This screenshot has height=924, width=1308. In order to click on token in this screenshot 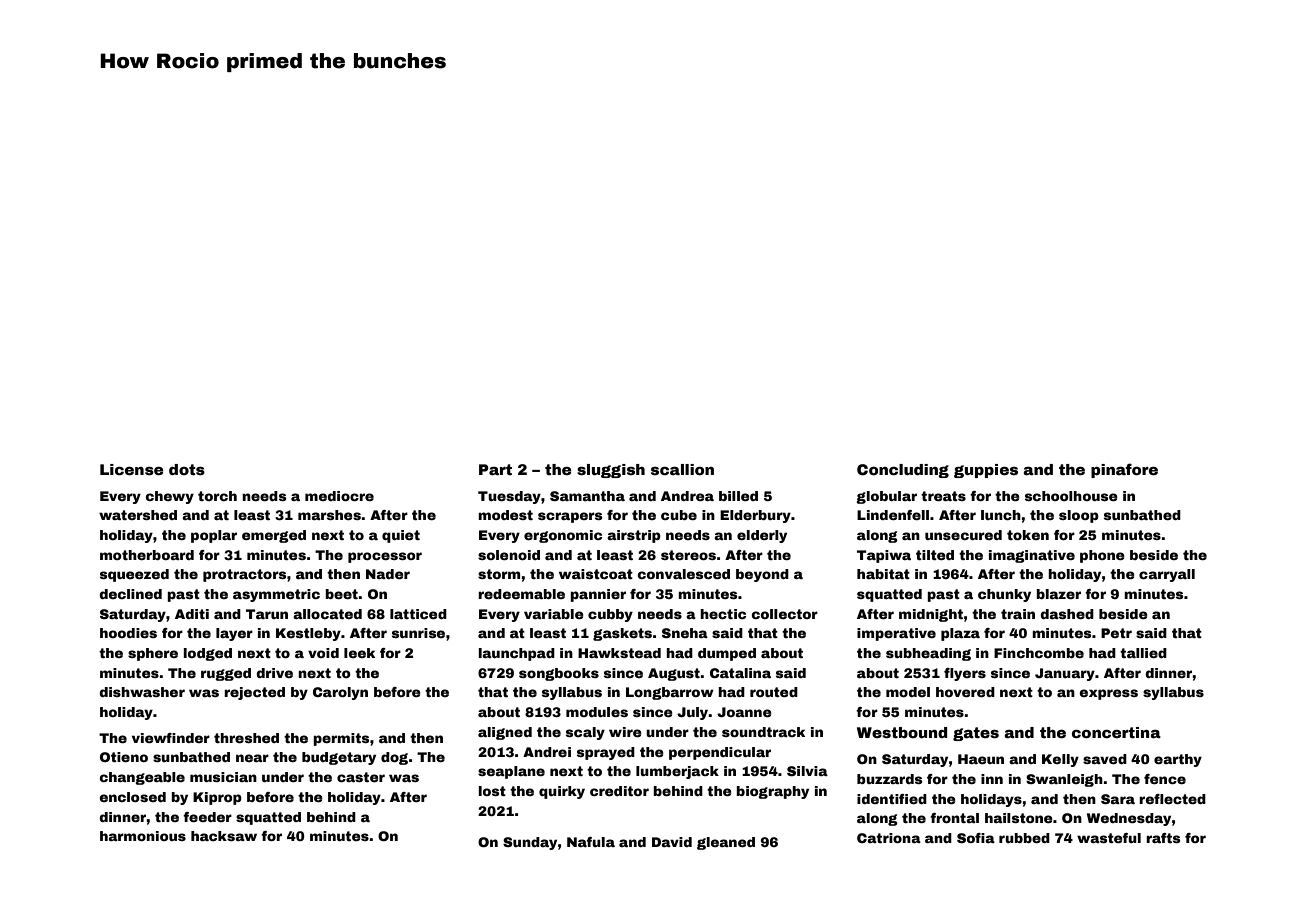, I will do `click(1028, 535)`.
